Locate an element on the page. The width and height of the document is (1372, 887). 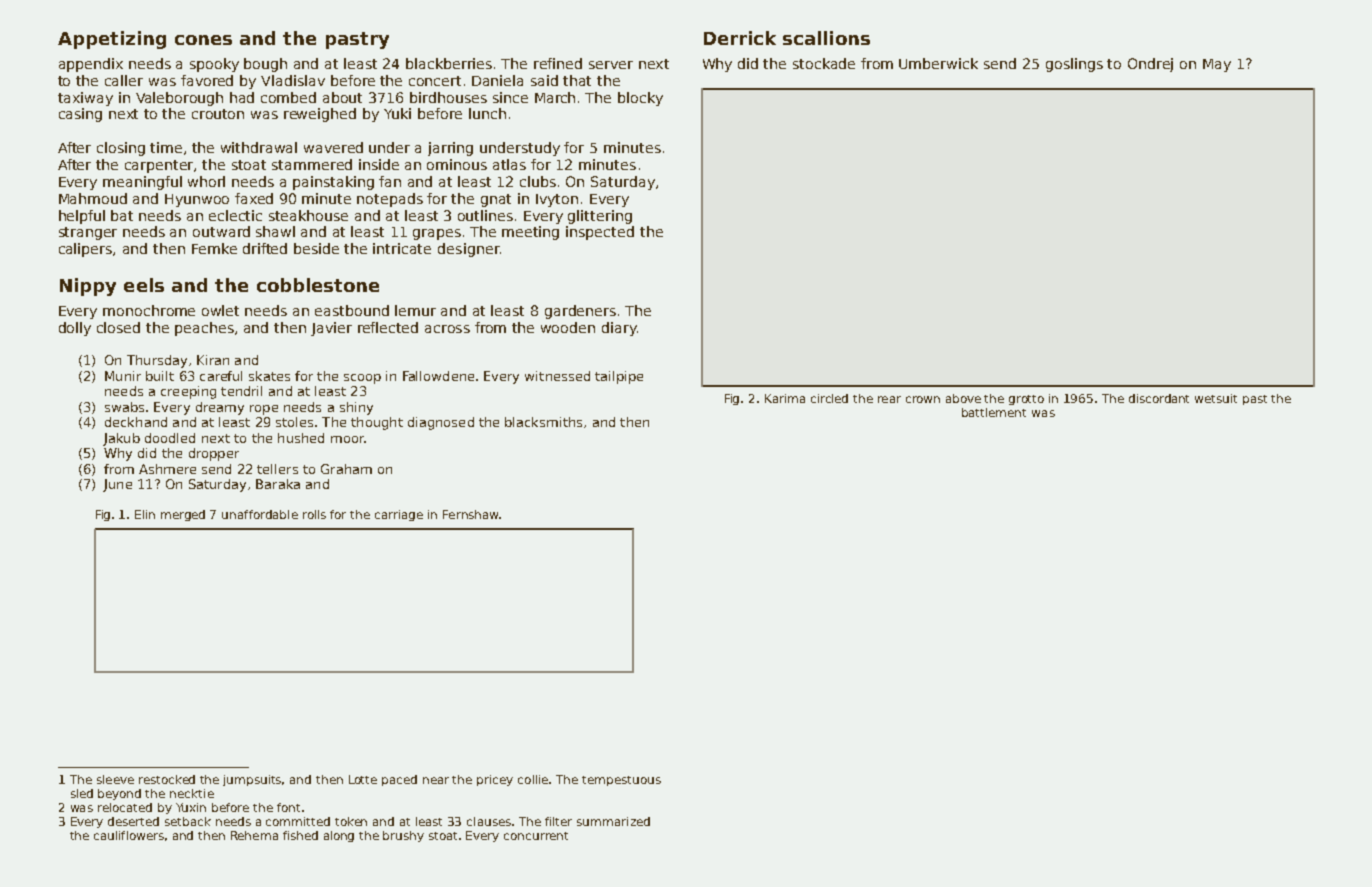
wetsuit is located at coordinates (1216, 398).
